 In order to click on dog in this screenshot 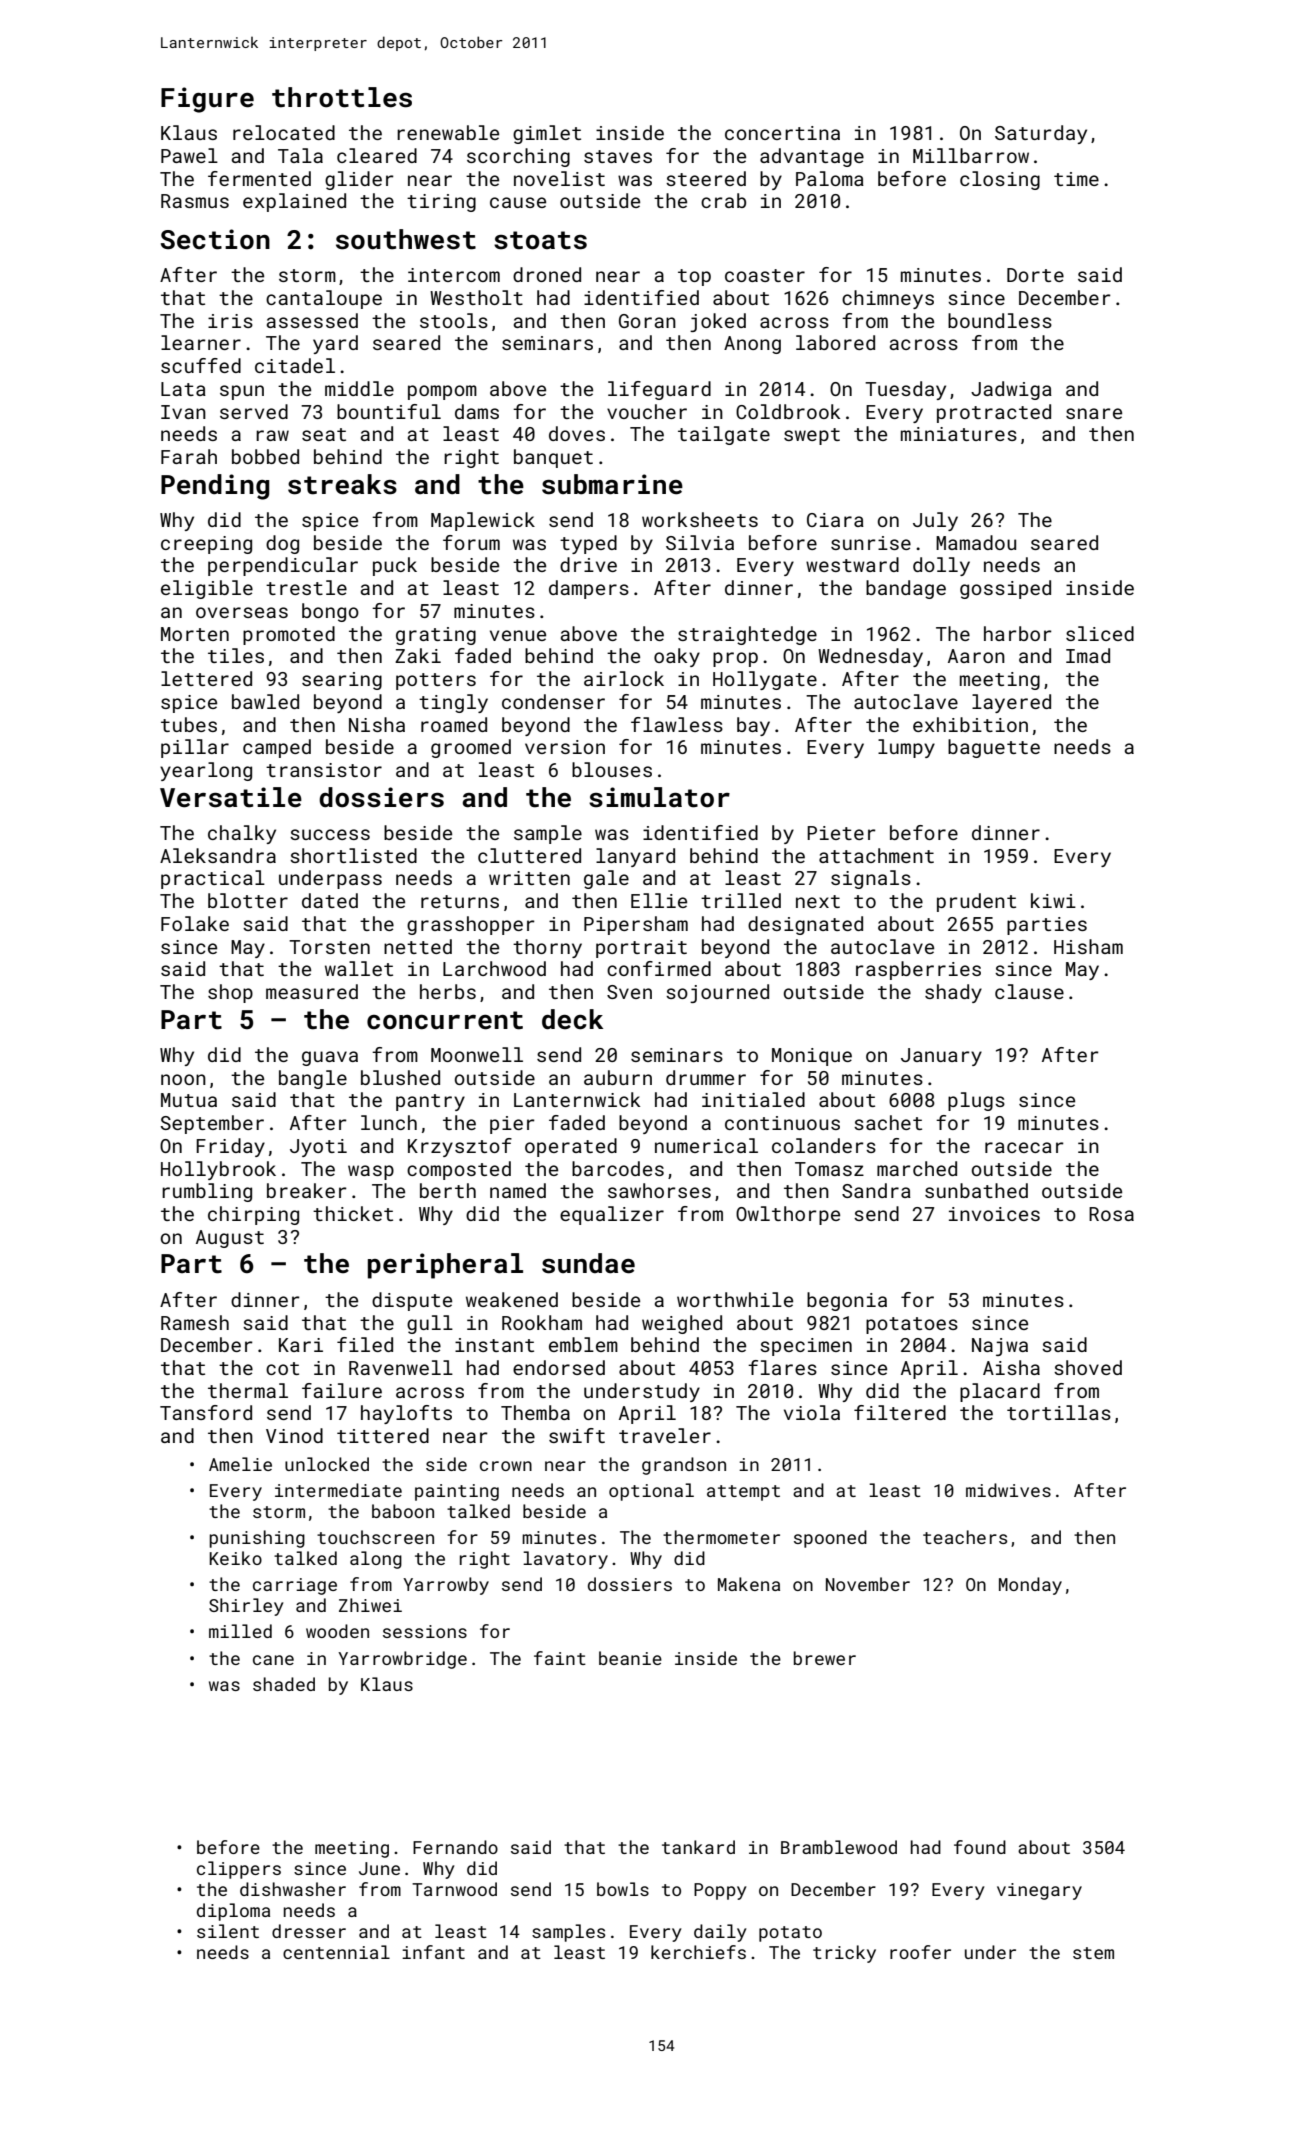, I will do `click(282, 544)`.
